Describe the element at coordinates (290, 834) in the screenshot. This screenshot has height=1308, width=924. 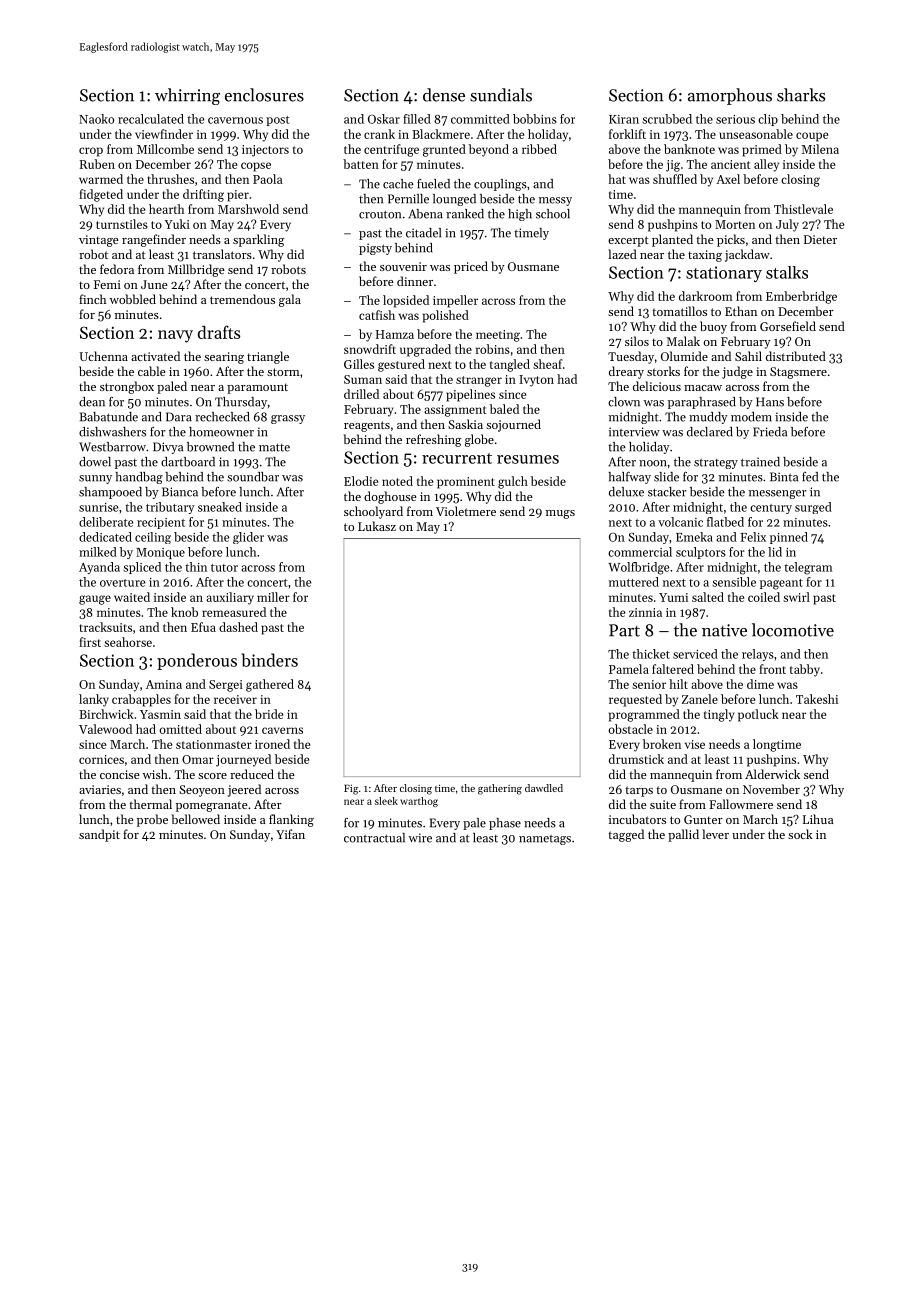
I see `Yifan` at that location.
